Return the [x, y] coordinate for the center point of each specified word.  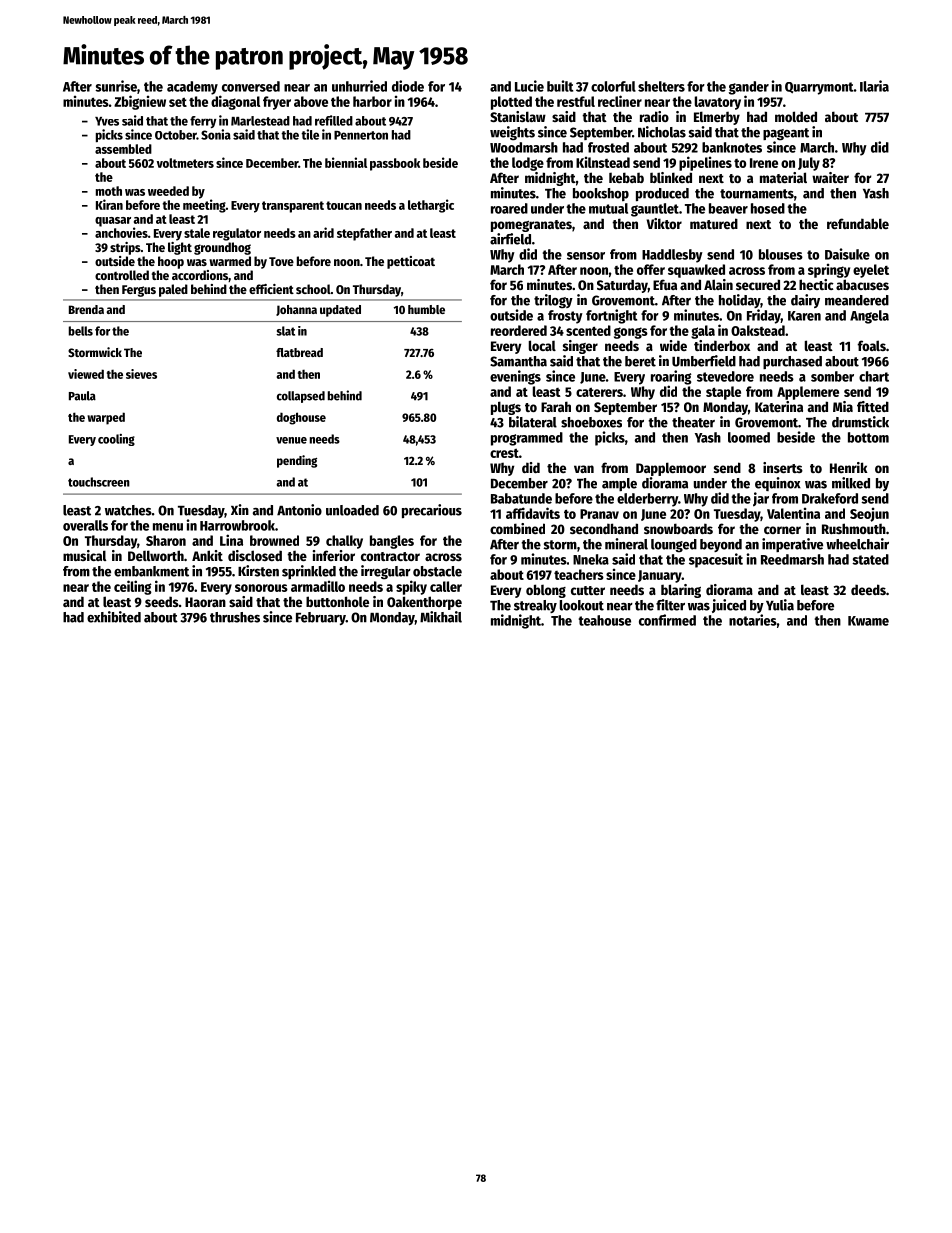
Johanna [296, 310]
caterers [599, 392]
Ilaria [874, 86]
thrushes [235, 617]
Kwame [868, 621]
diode [408, 86]
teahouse [605, 620]
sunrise [116, 86]
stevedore [725, 376]
